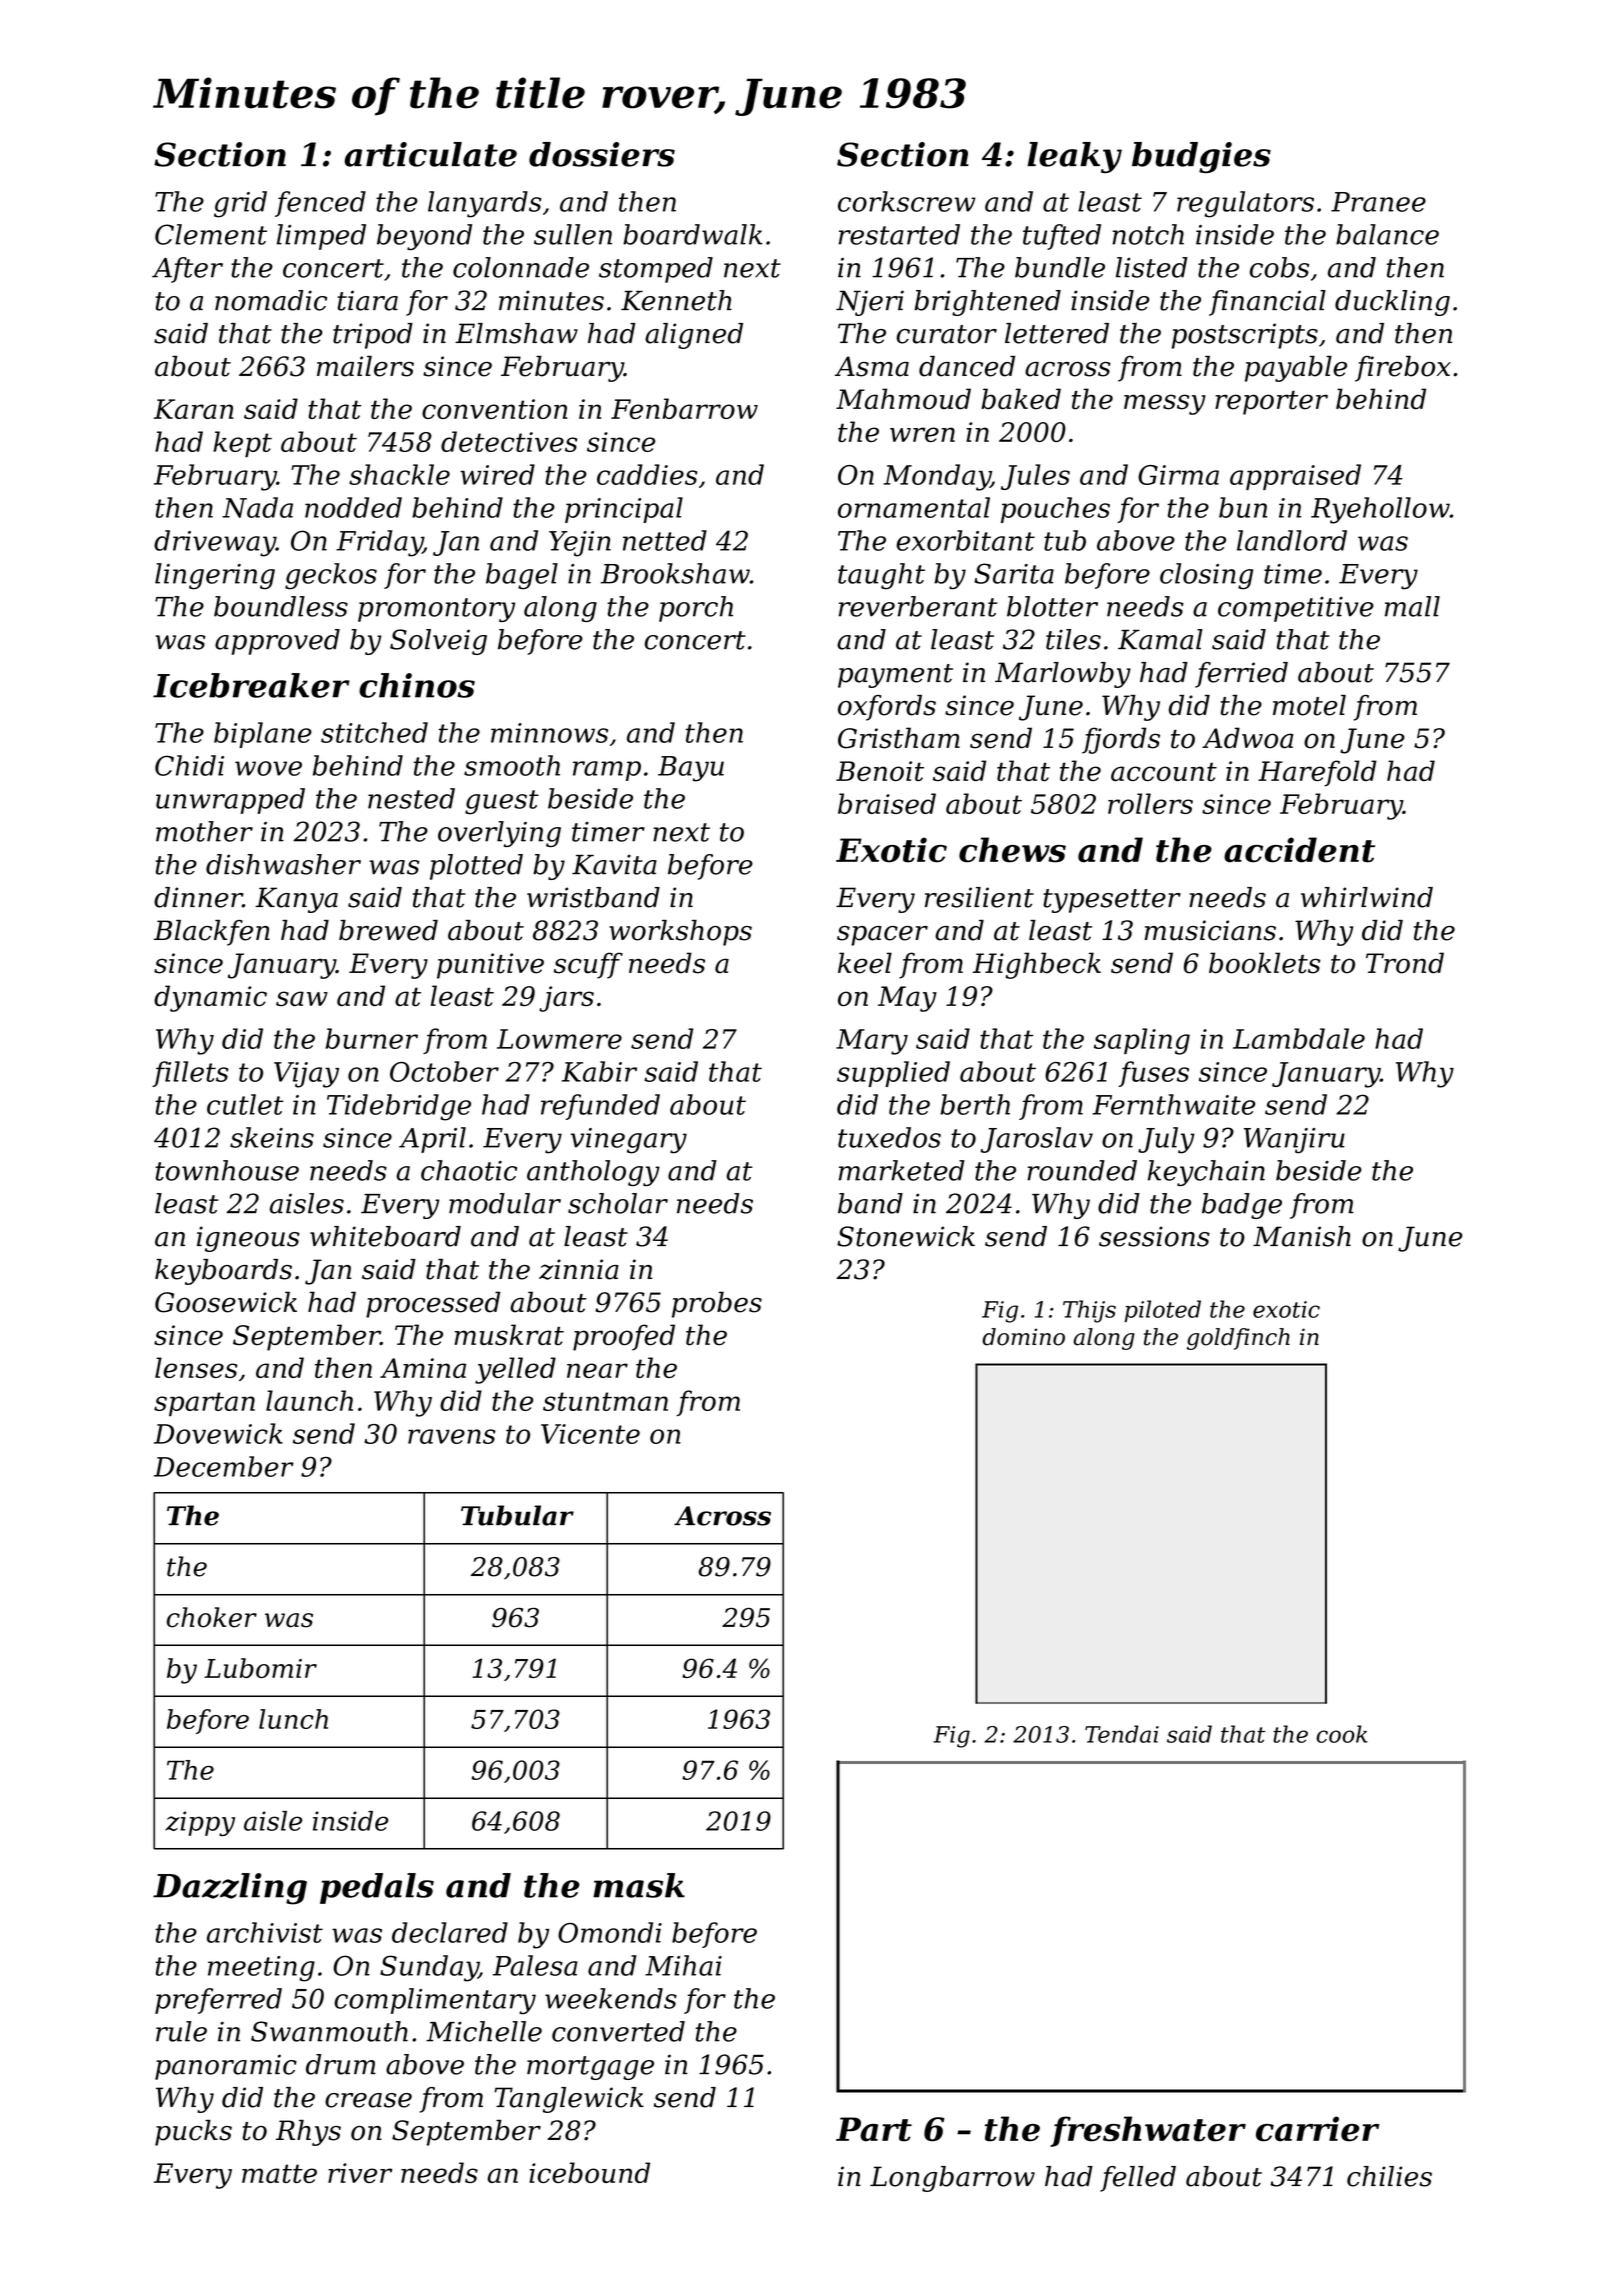  I want to click on domino, so click(1023, 1337).
